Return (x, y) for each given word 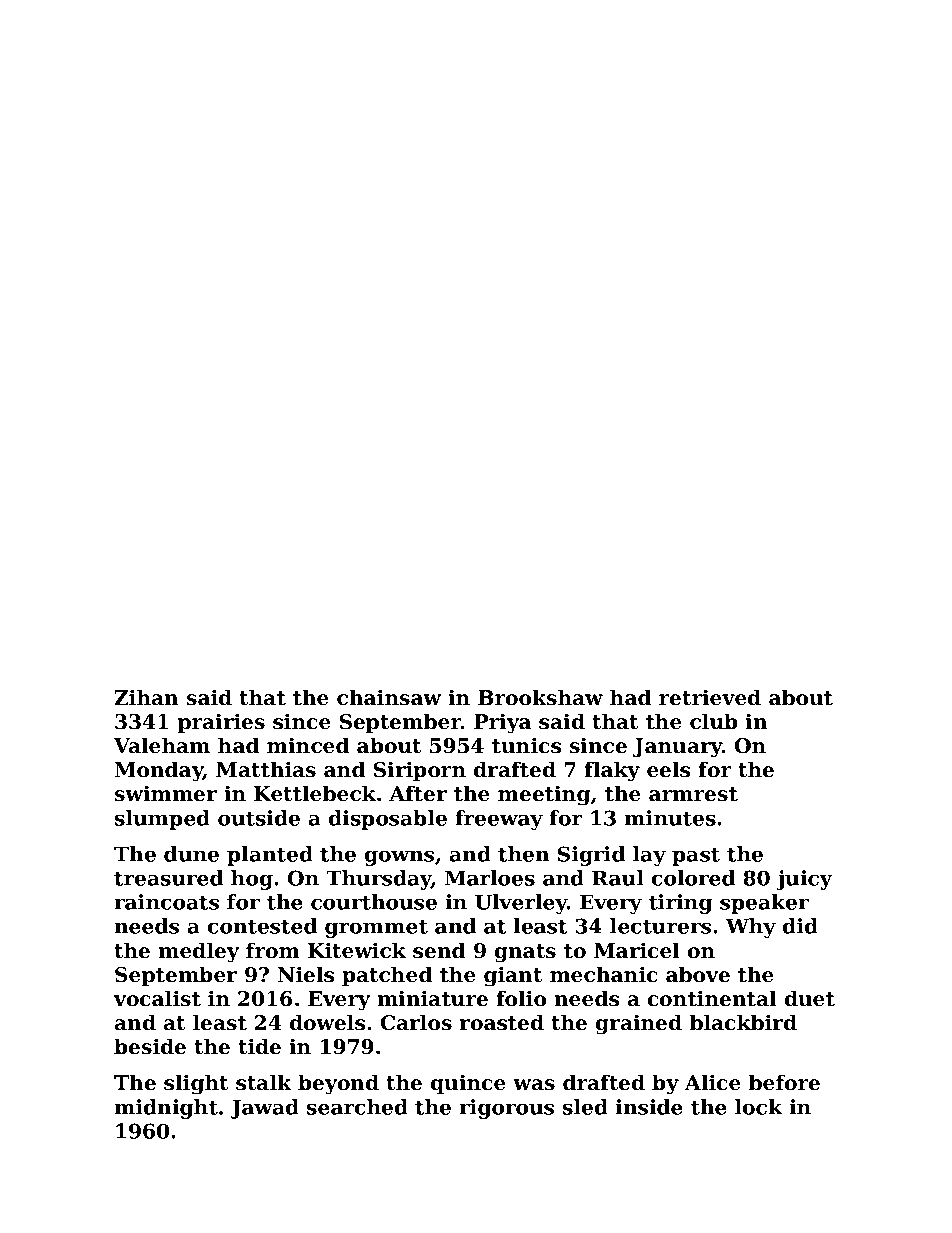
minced (308, 745)
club (714, 721)
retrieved (710, 697)
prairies (221, 723)
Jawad (264, 1109)
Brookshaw (540, 697)
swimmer (166, 793)
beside (150, 1046)
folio (521, 998)
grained (639, 1024)
